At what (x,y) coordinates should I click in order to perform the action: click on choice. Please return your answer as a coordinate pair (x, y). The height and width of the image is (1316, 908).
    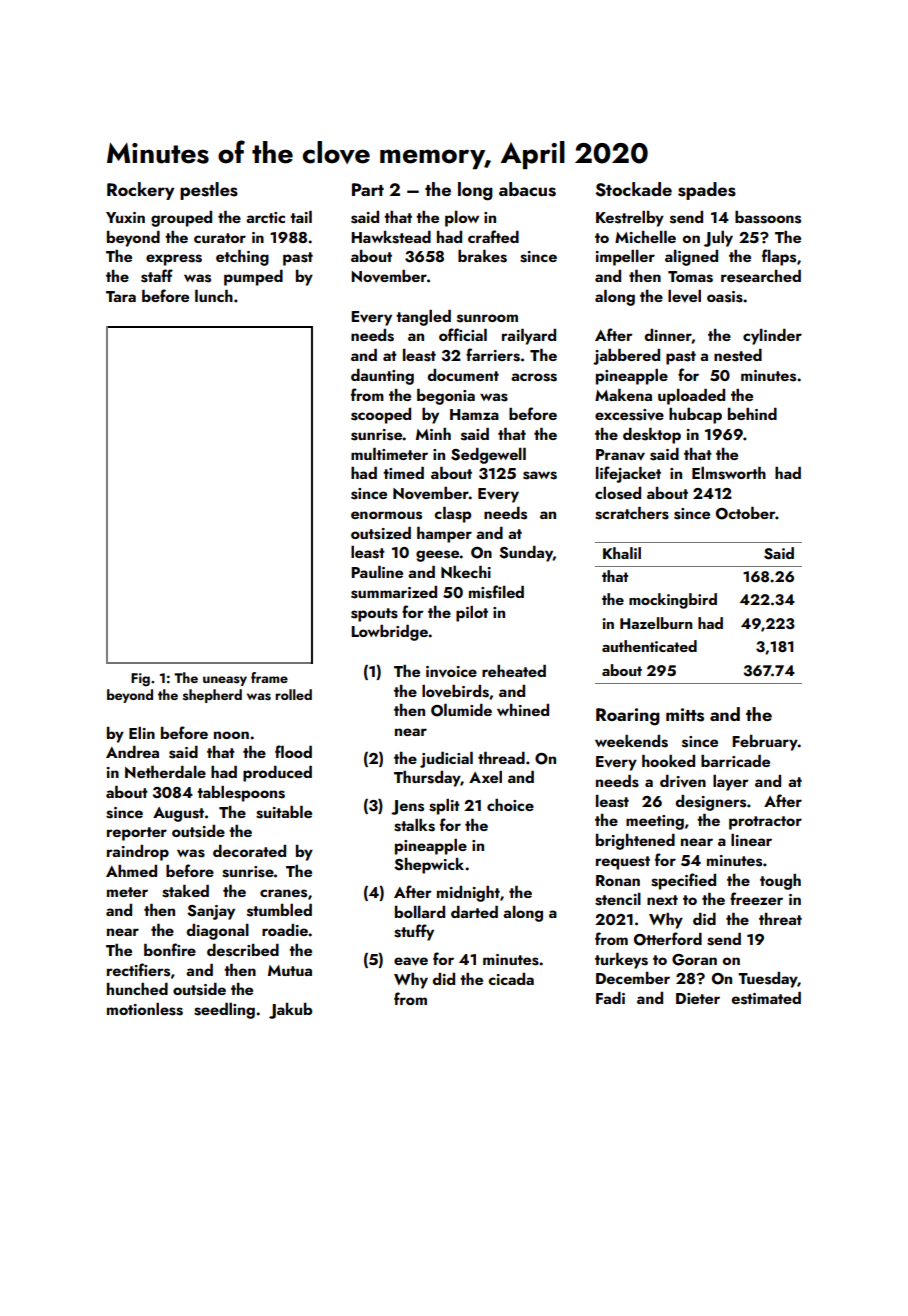
    Looking at the image, I should click on (510, 805).
